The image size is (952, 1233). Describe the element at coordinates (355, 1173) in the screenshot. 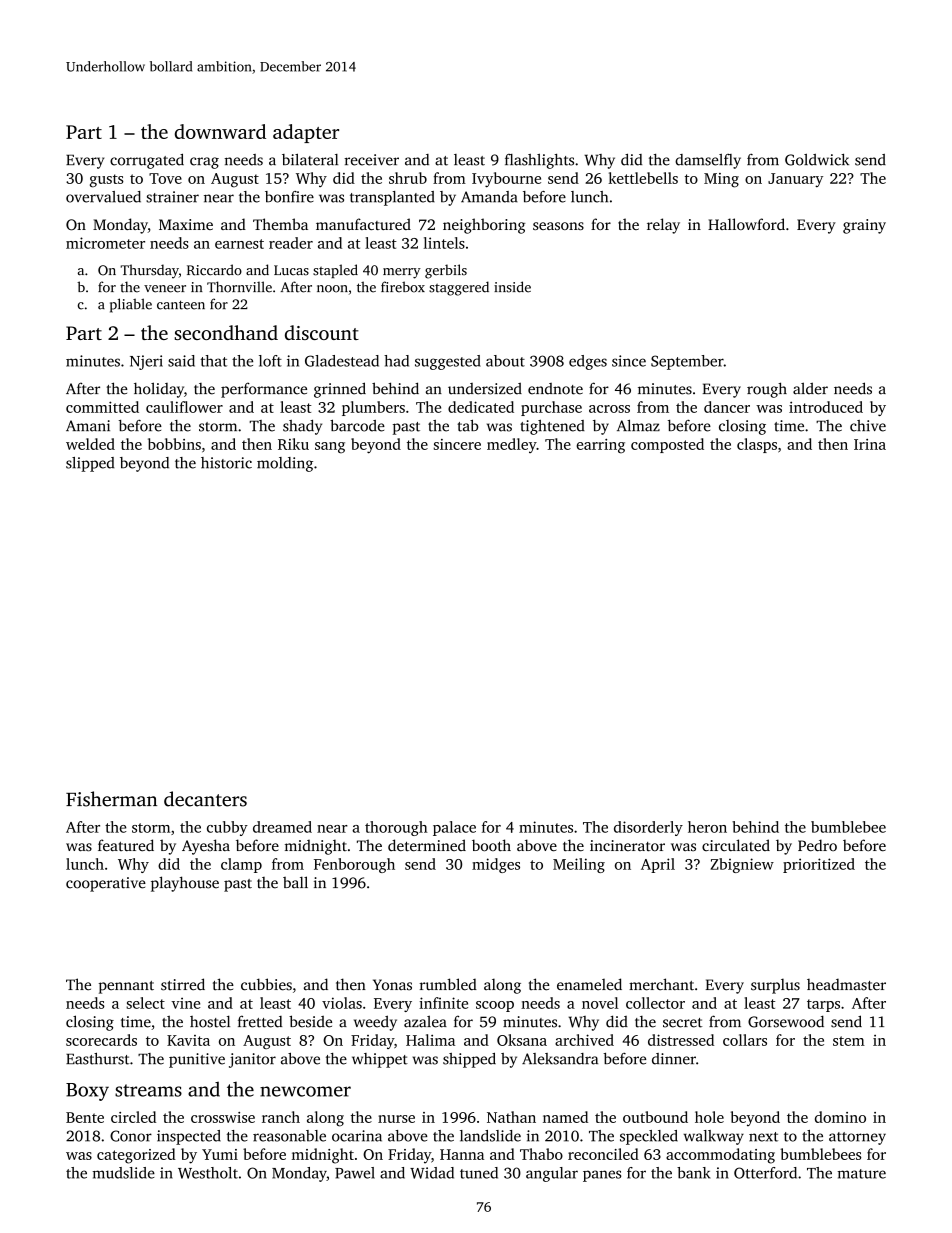

I see `Pawel` at that location.
